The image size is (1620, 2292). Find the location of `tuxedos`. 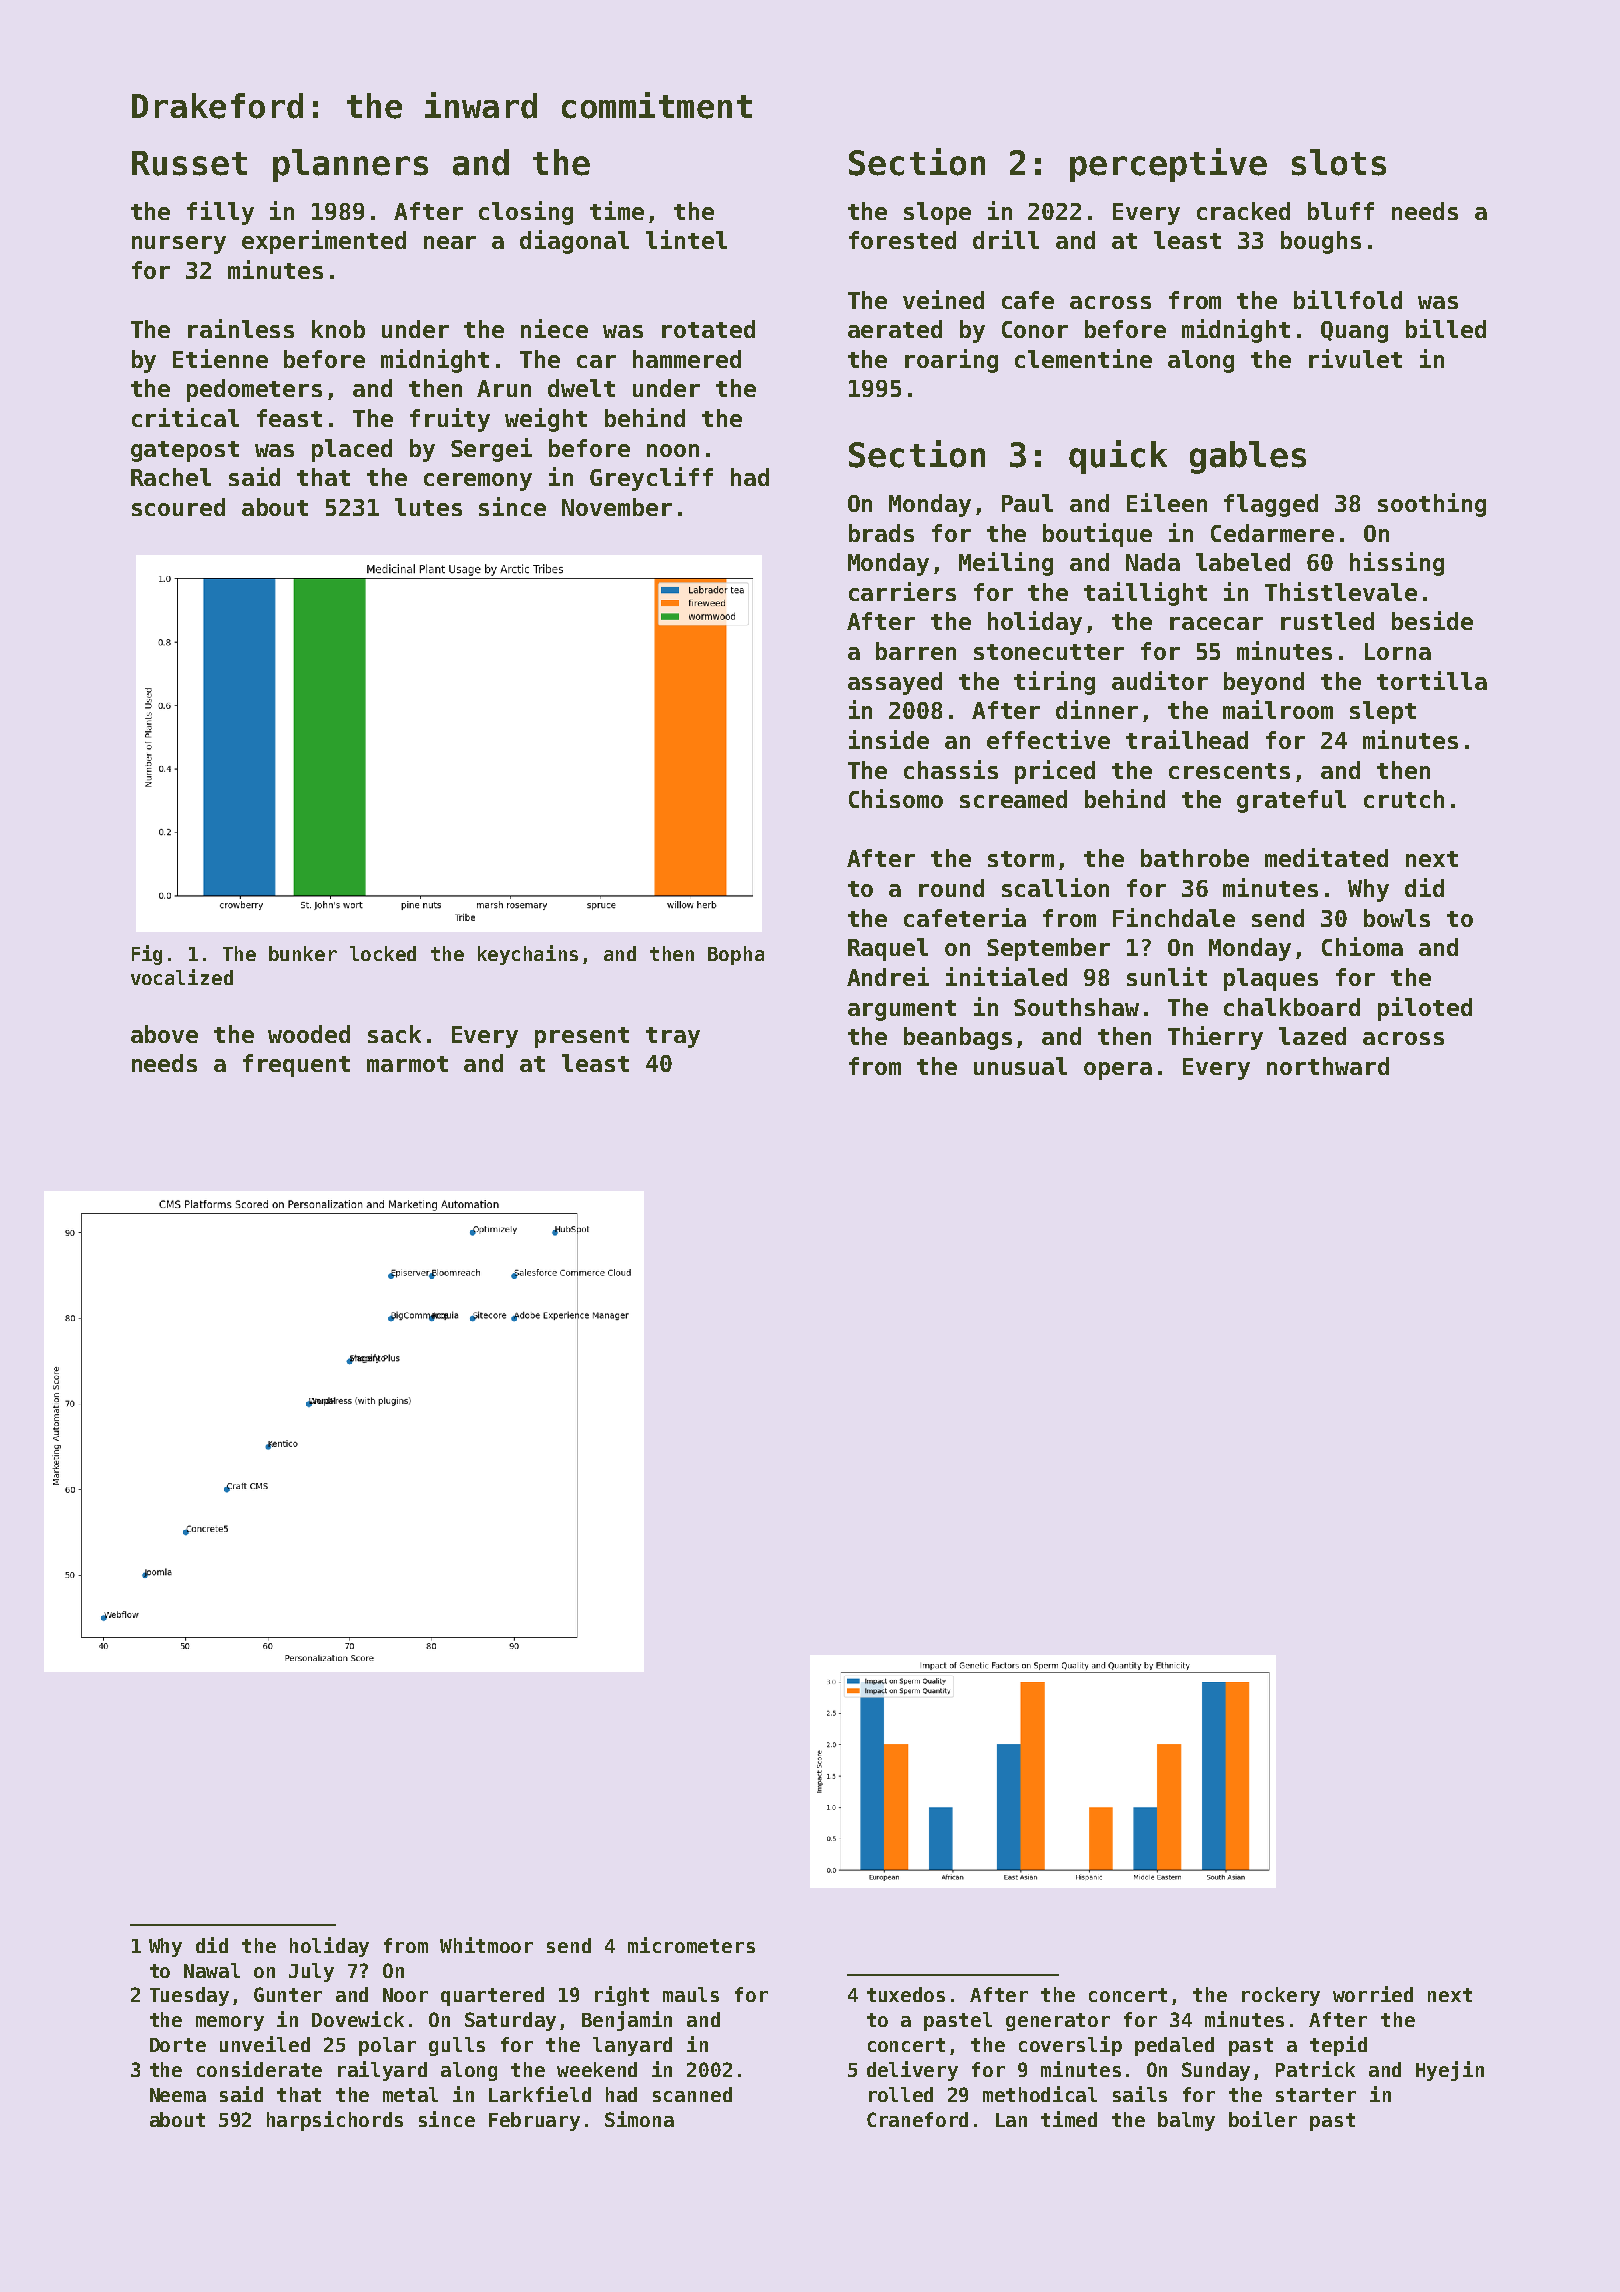

tuxedos is located at coordinates (906, 1994).
